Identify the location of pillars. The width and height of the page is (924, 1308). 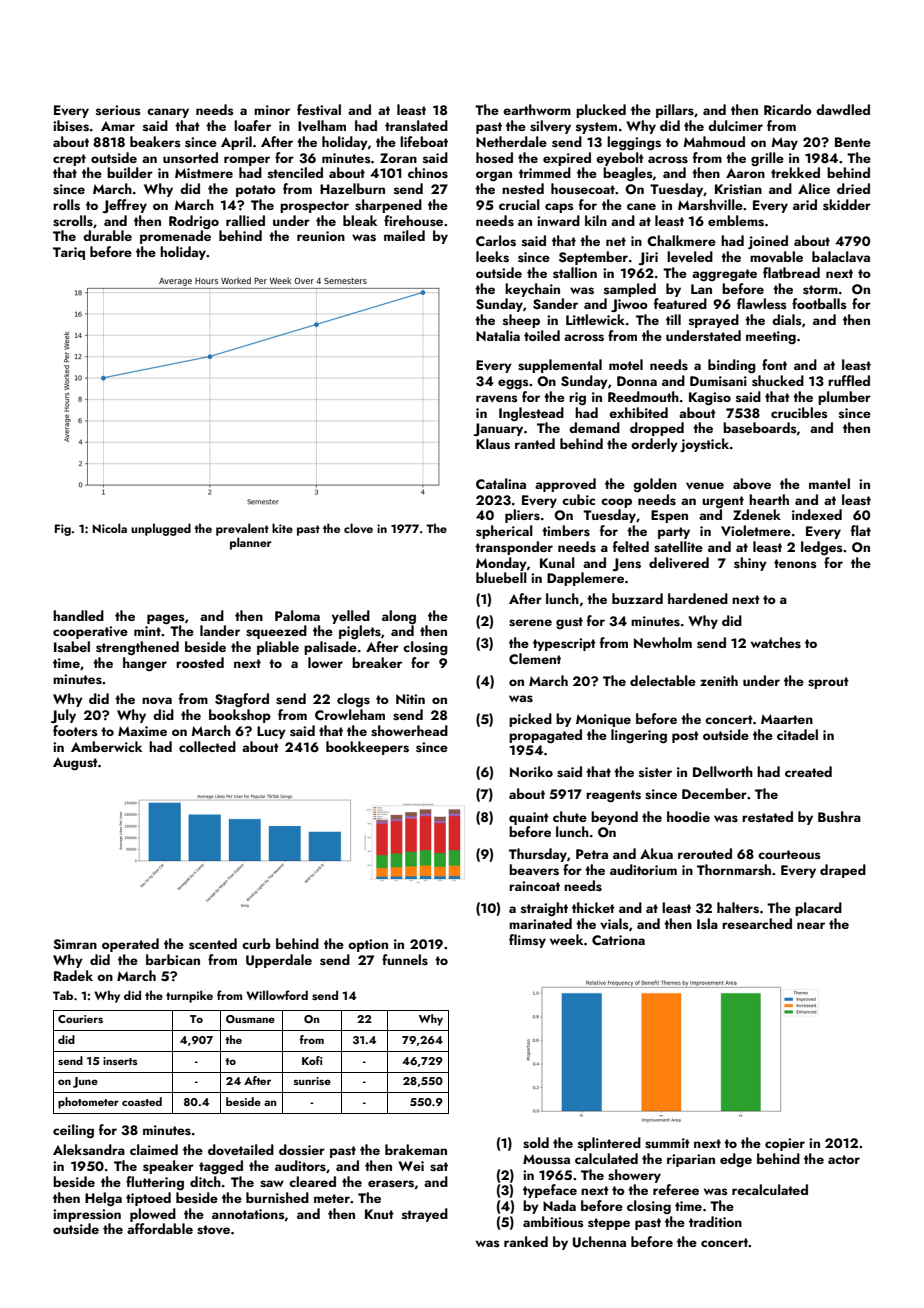
(675, 111).
